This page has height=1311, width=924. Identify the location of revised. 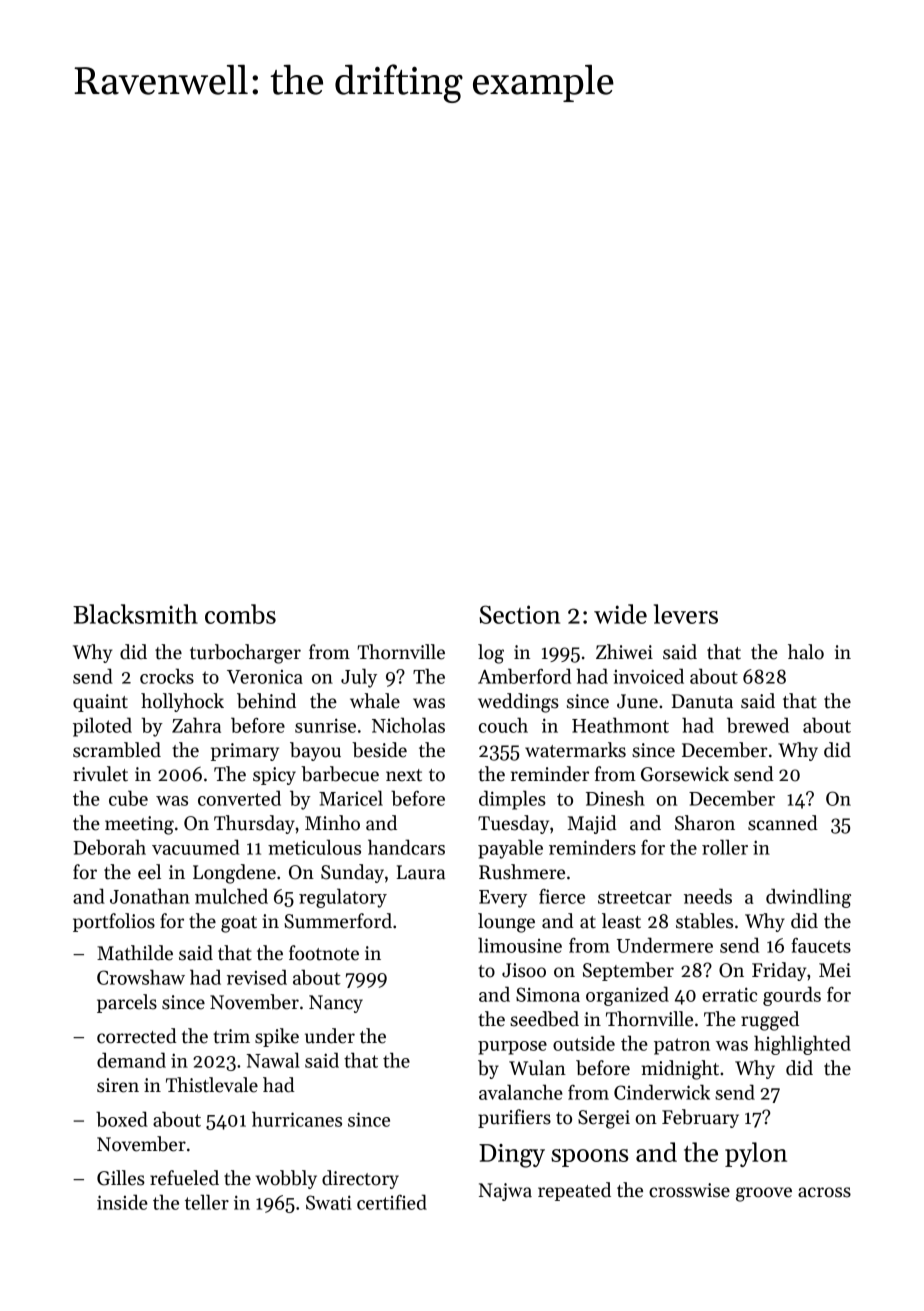
(257, 977).
